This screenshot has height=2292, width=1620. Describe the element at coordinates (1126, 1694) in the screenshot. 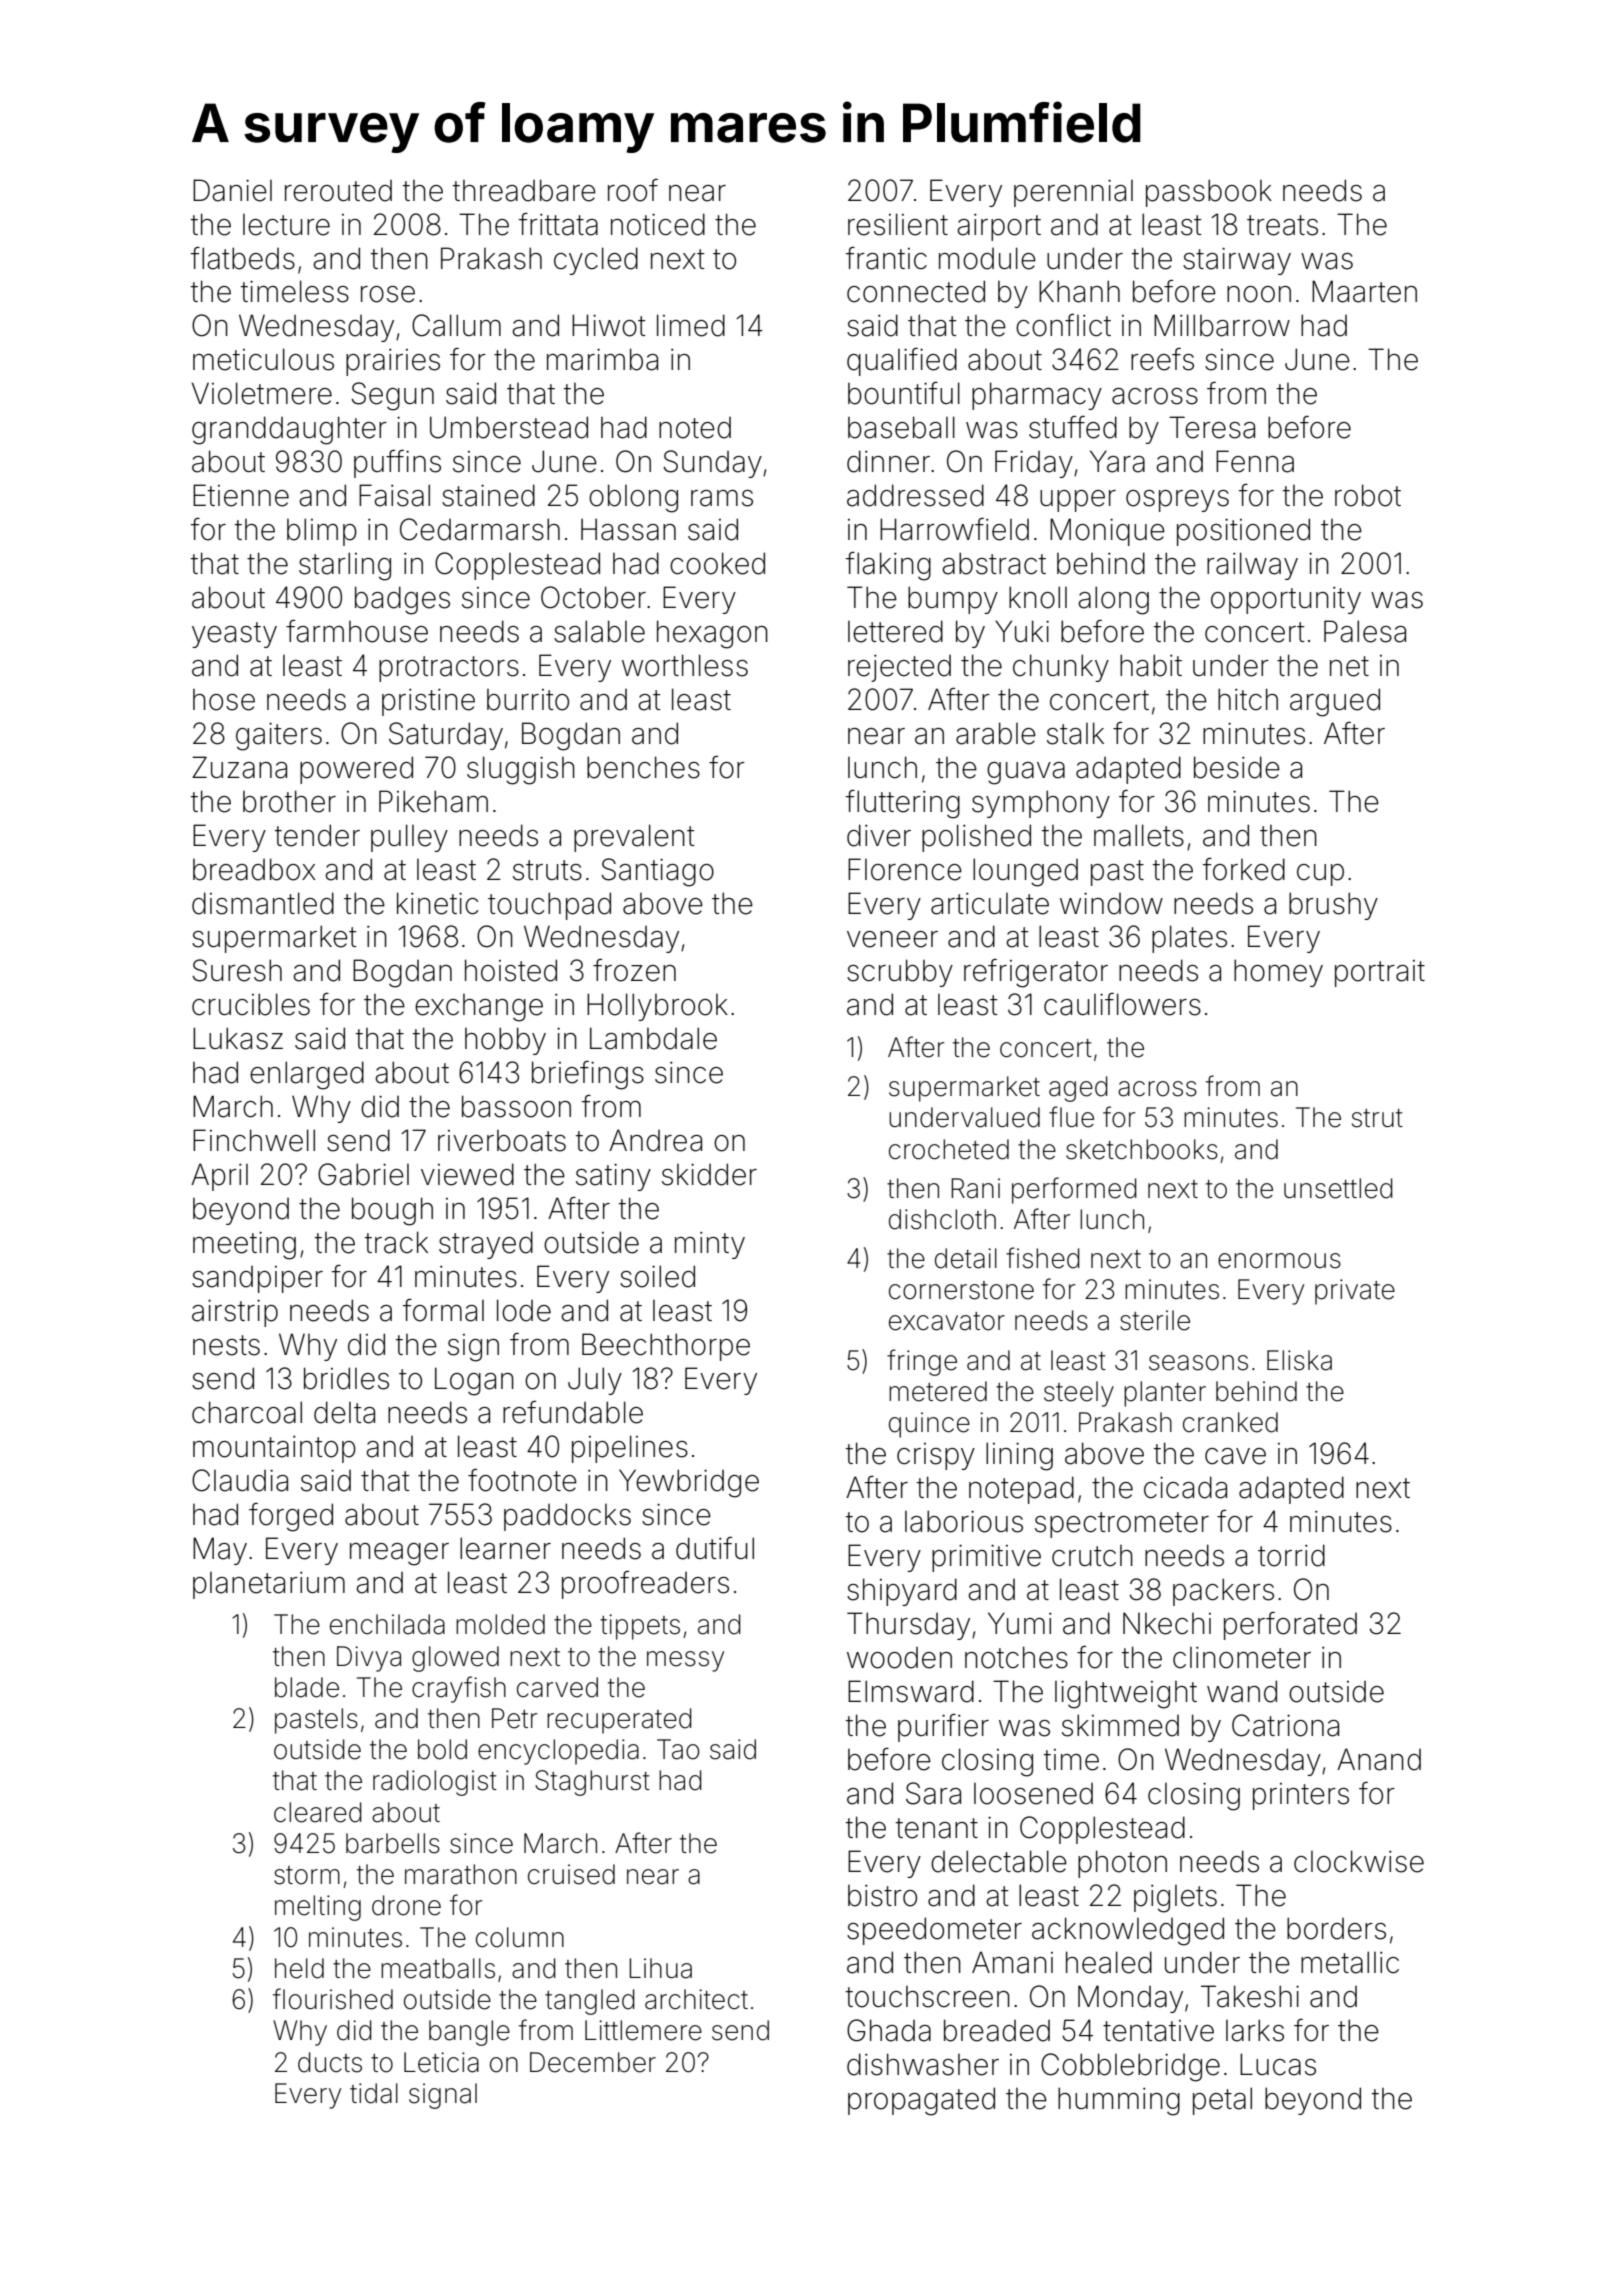

I see `lightweight` at that location.
